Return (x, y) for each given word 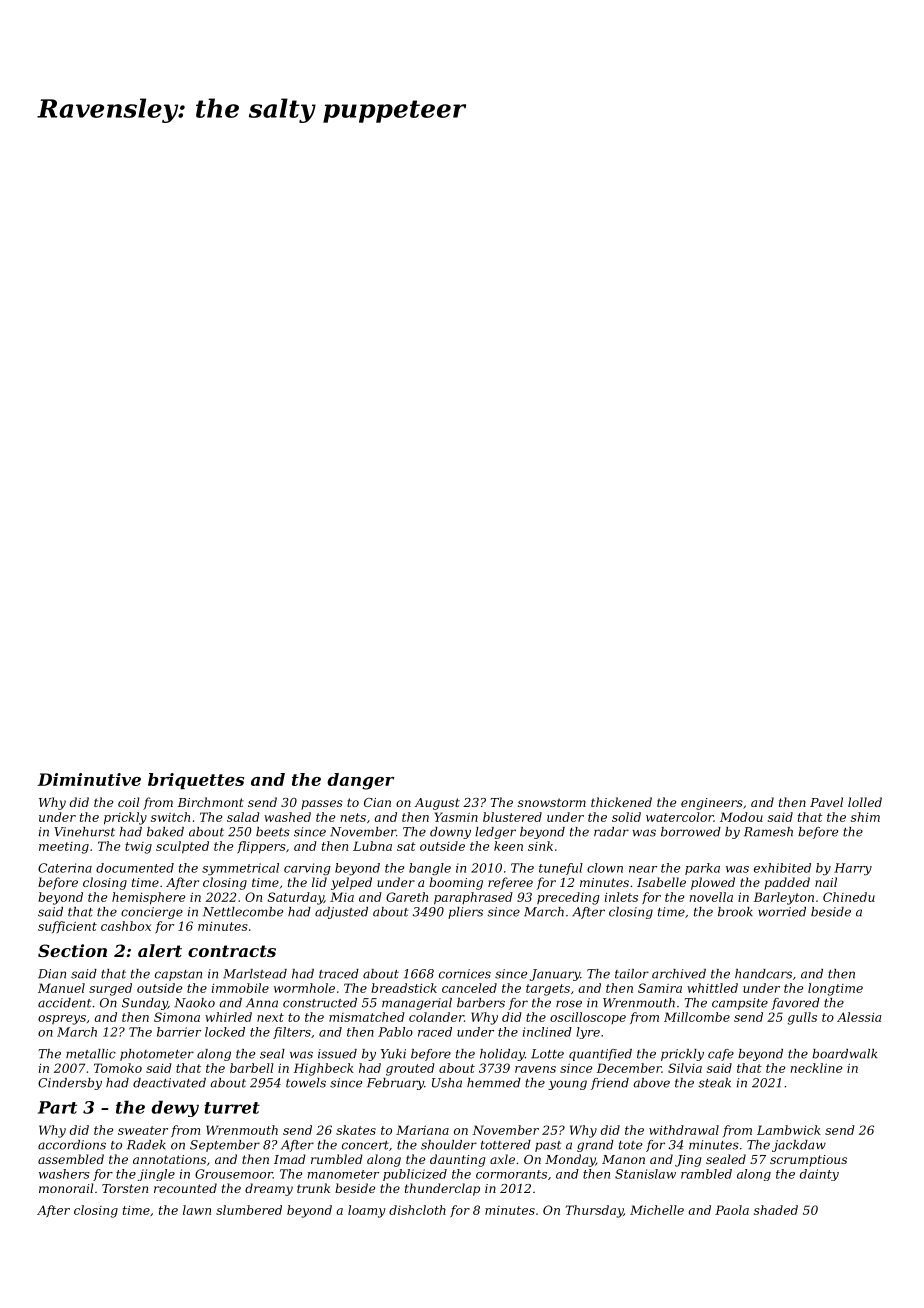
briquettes (196, 781)
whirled (228, 1017)
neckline (816, 1068)
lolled (865, 802)
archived (679, 974)
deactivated (169, 1083)
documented (135, 868)
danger (360, 781)
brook (735, 912)
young (567, 1085)
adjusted (341, 913)
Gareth (407, 897)
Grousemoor (234, 1174)
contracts (232, 951)
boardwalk (844, 1054)
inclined (547, 1032)
